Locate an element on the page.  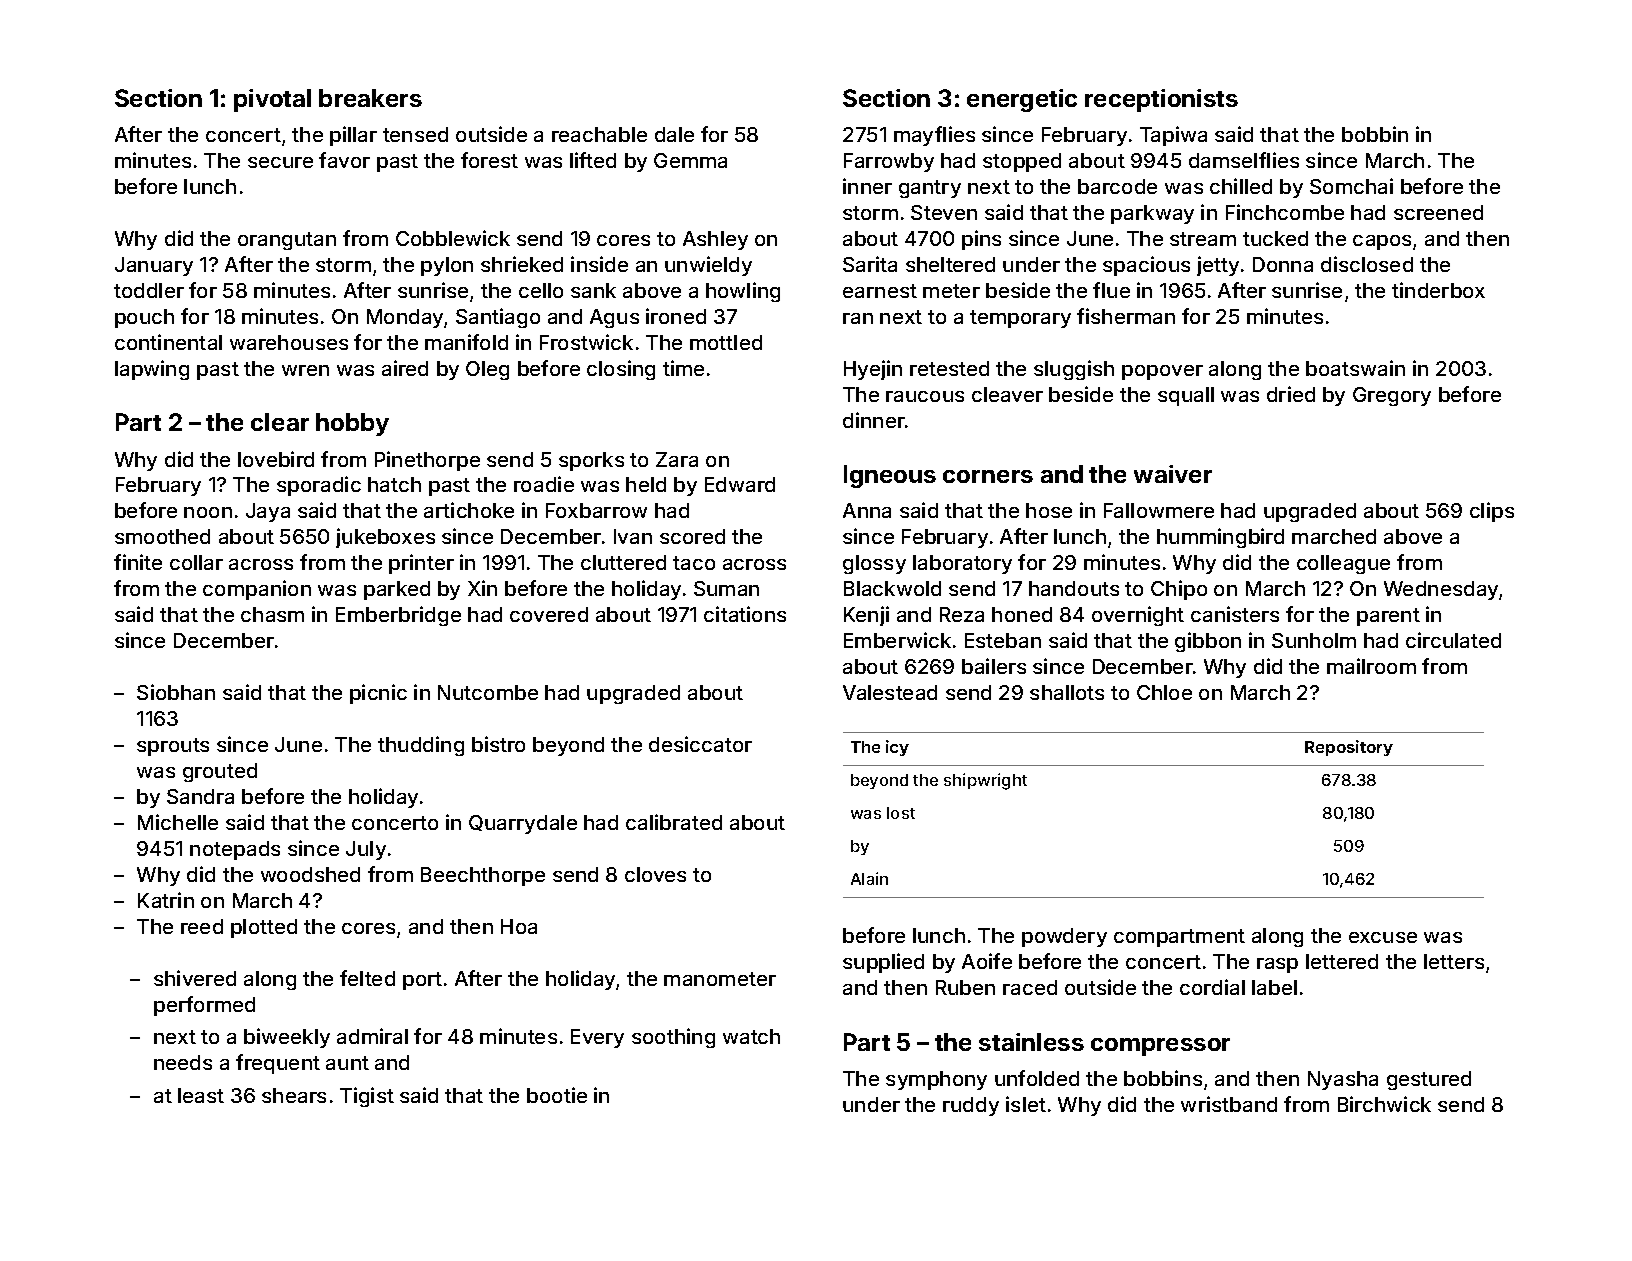
Sandra is located at coordinates (200, 796).
